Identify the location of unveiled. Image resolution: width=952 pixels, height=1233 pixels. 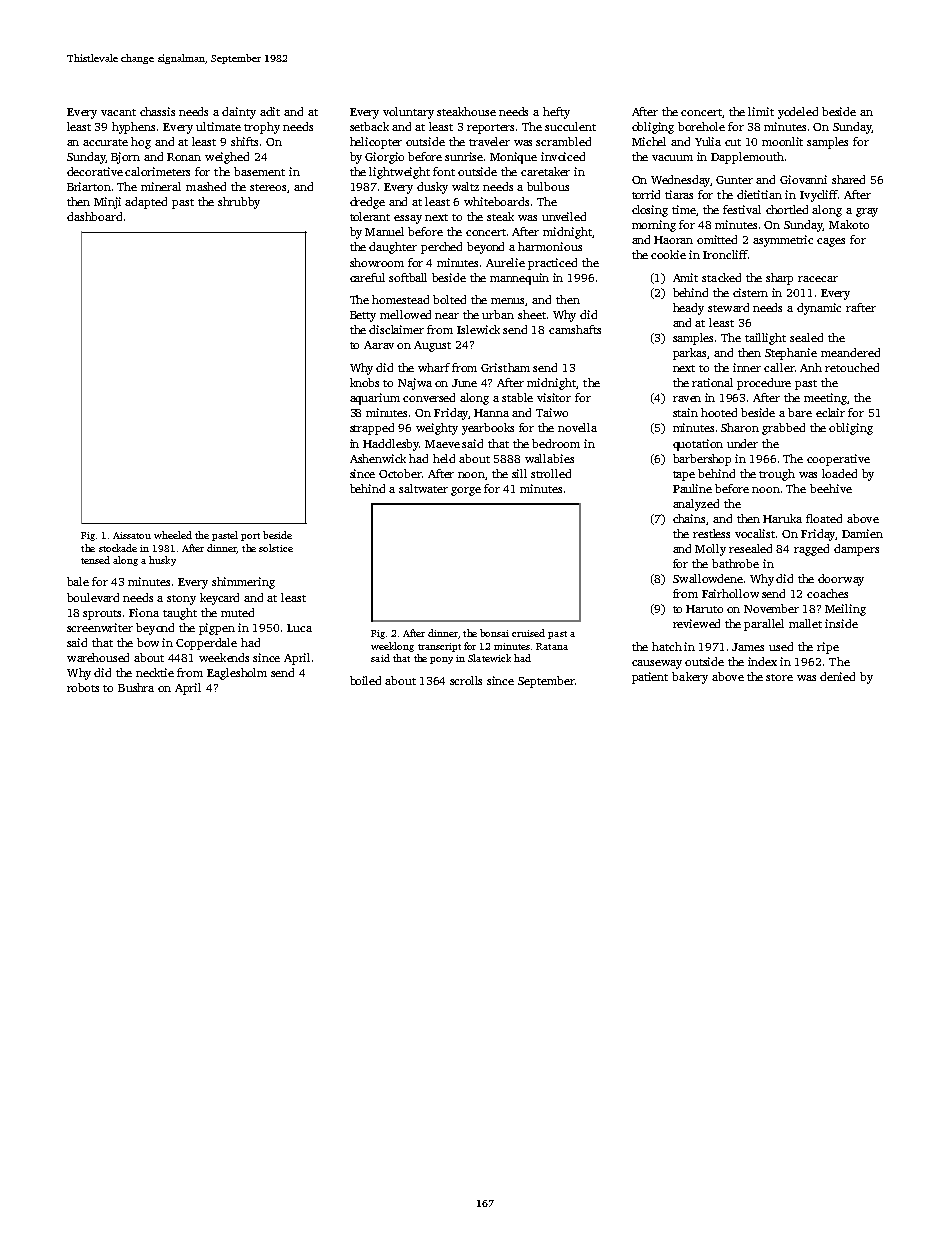
(564, 216).
